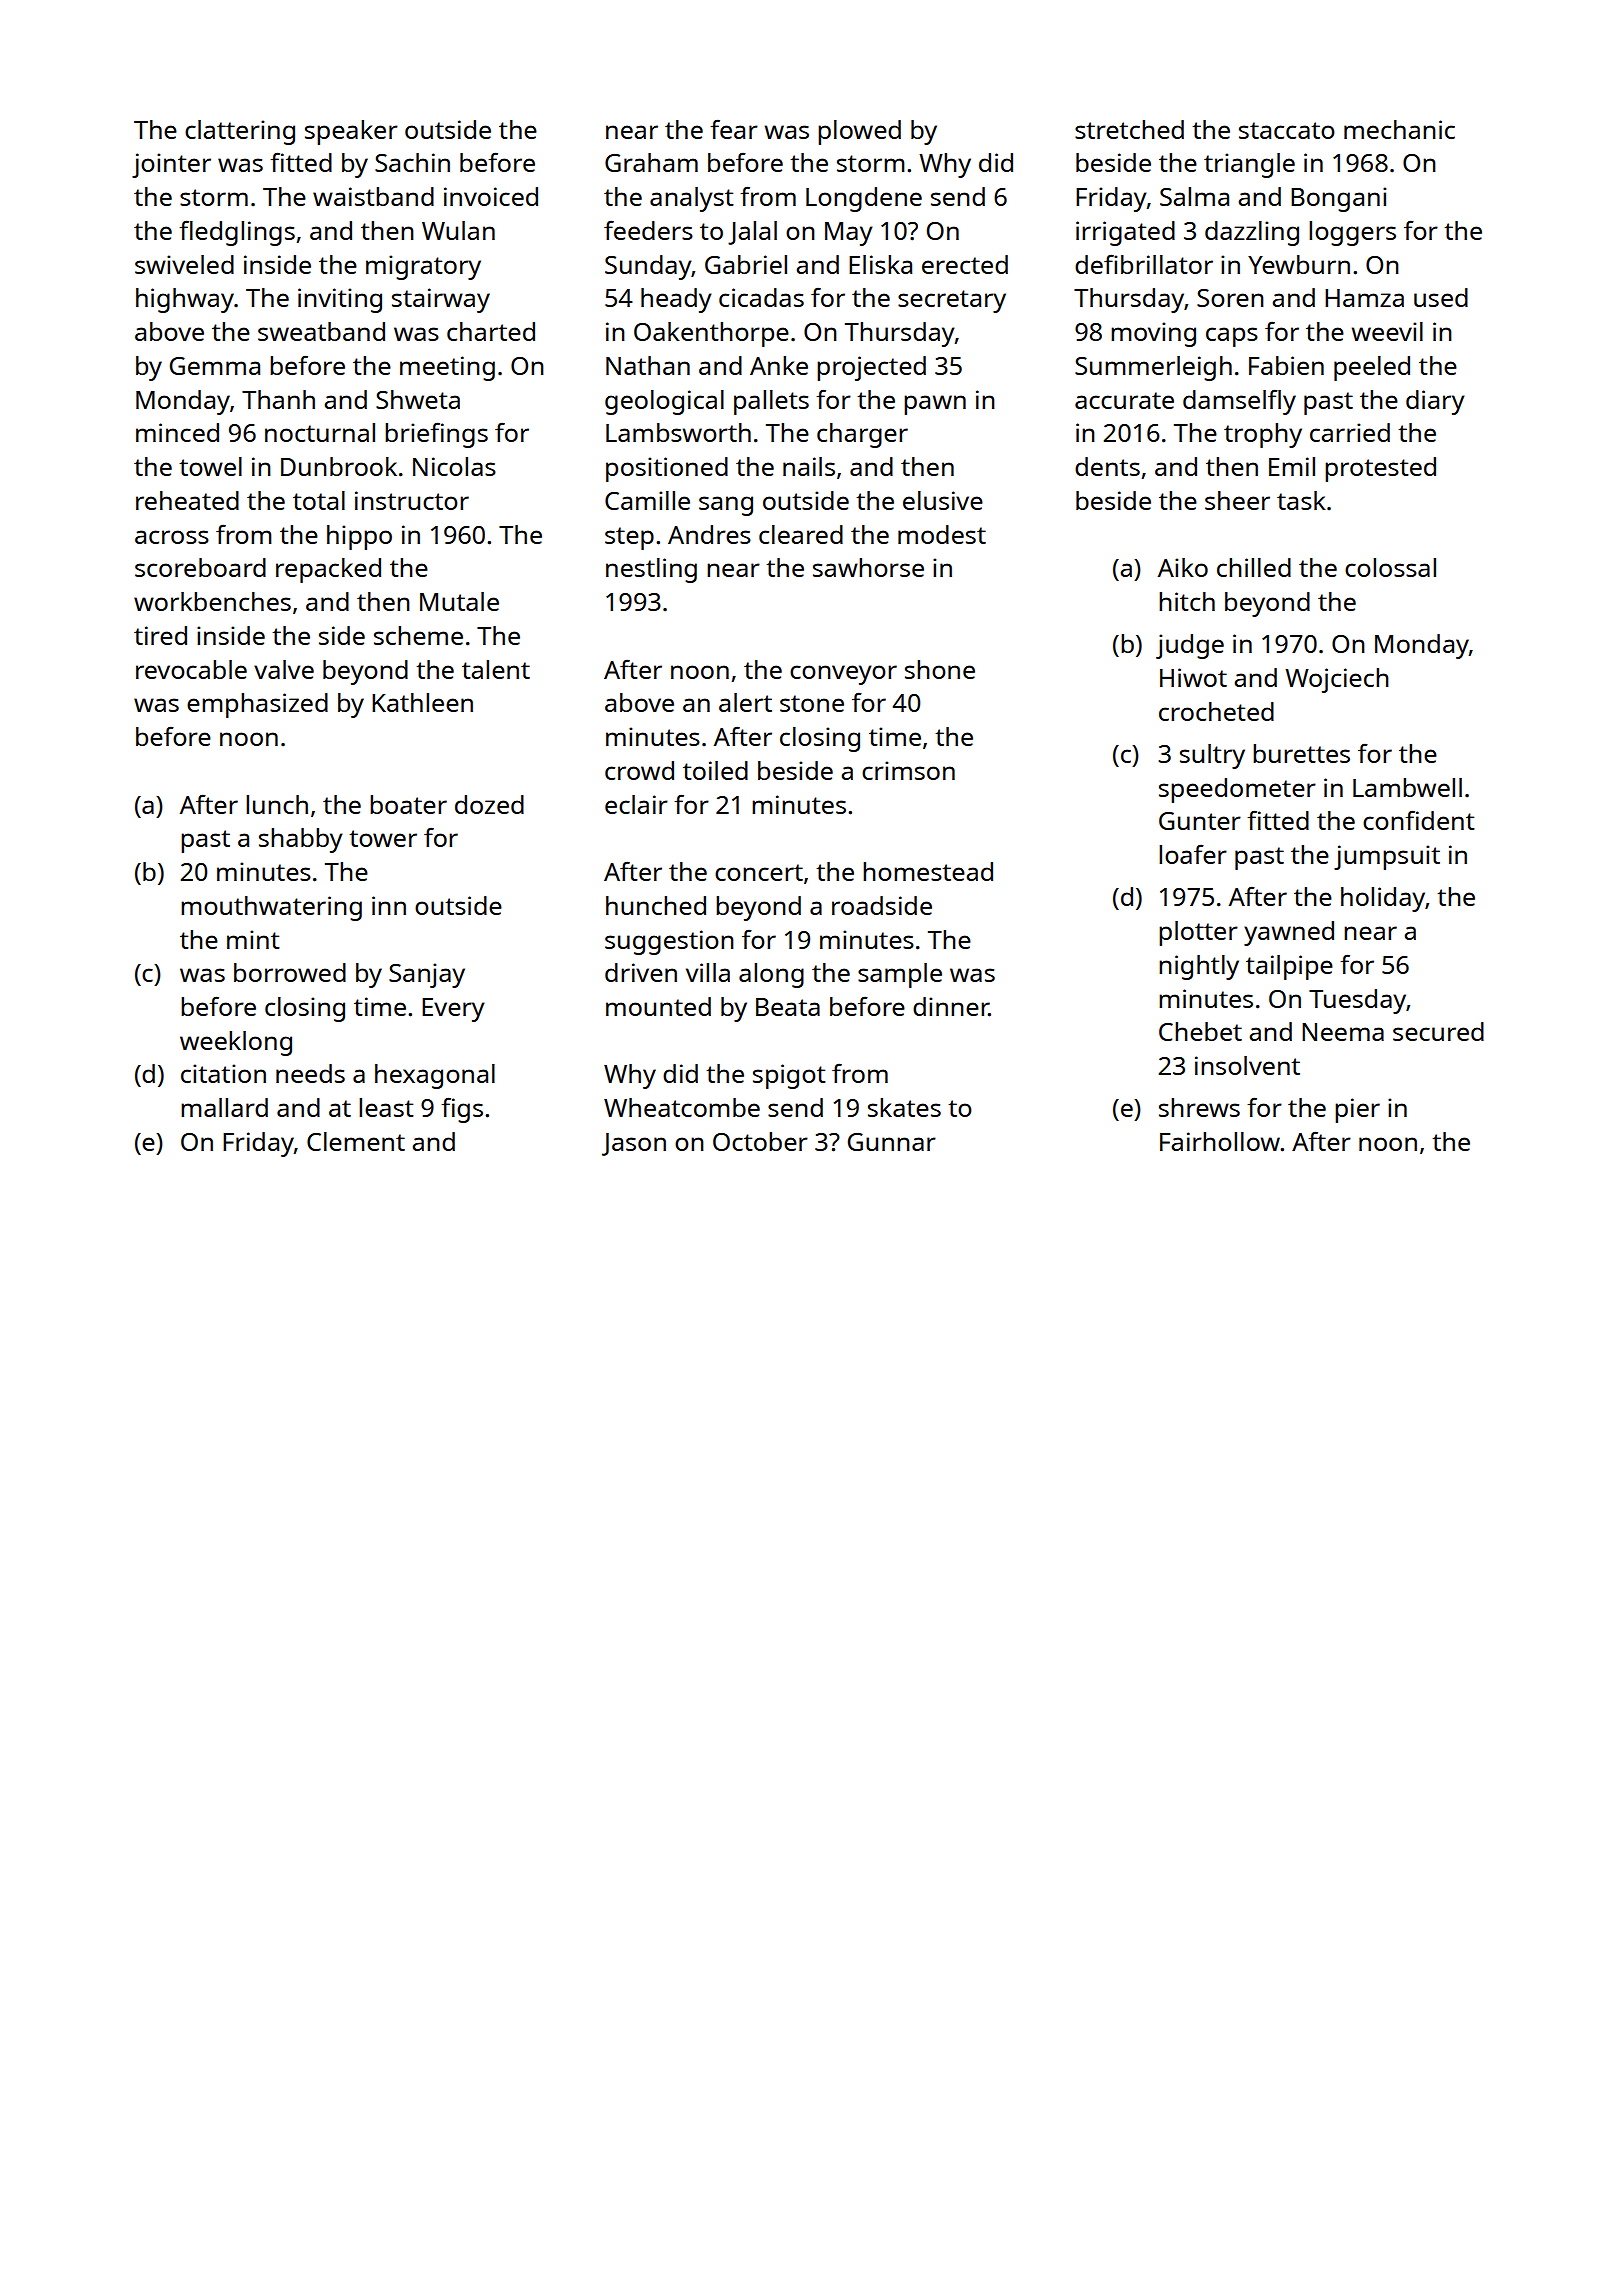 This document has height=2292, width=1620. Describe the element at coordinates (459, 601) in the document. I see `Mutale` at that location.
